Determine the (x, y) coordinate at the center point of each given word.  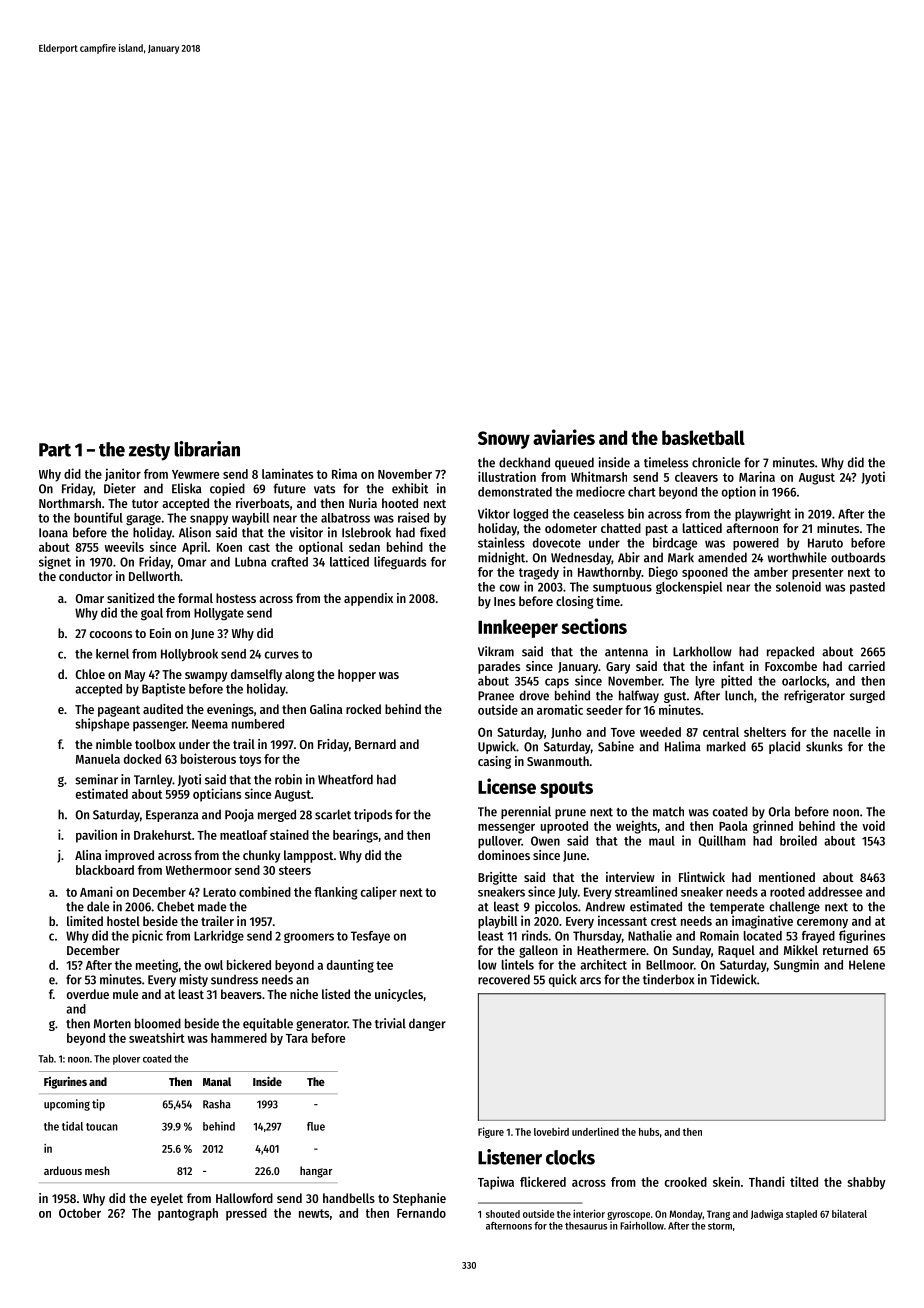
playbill (497, 922)
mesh (97, 1170)
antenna (626, 652)
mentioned (787, 877)
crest (664, 921)
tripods (373, 815)
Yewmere (195, 474)
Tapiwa (496, 1183)
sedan (364, 547)
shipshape (102, 724)
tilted (804, 1181)
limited (85, 921)
